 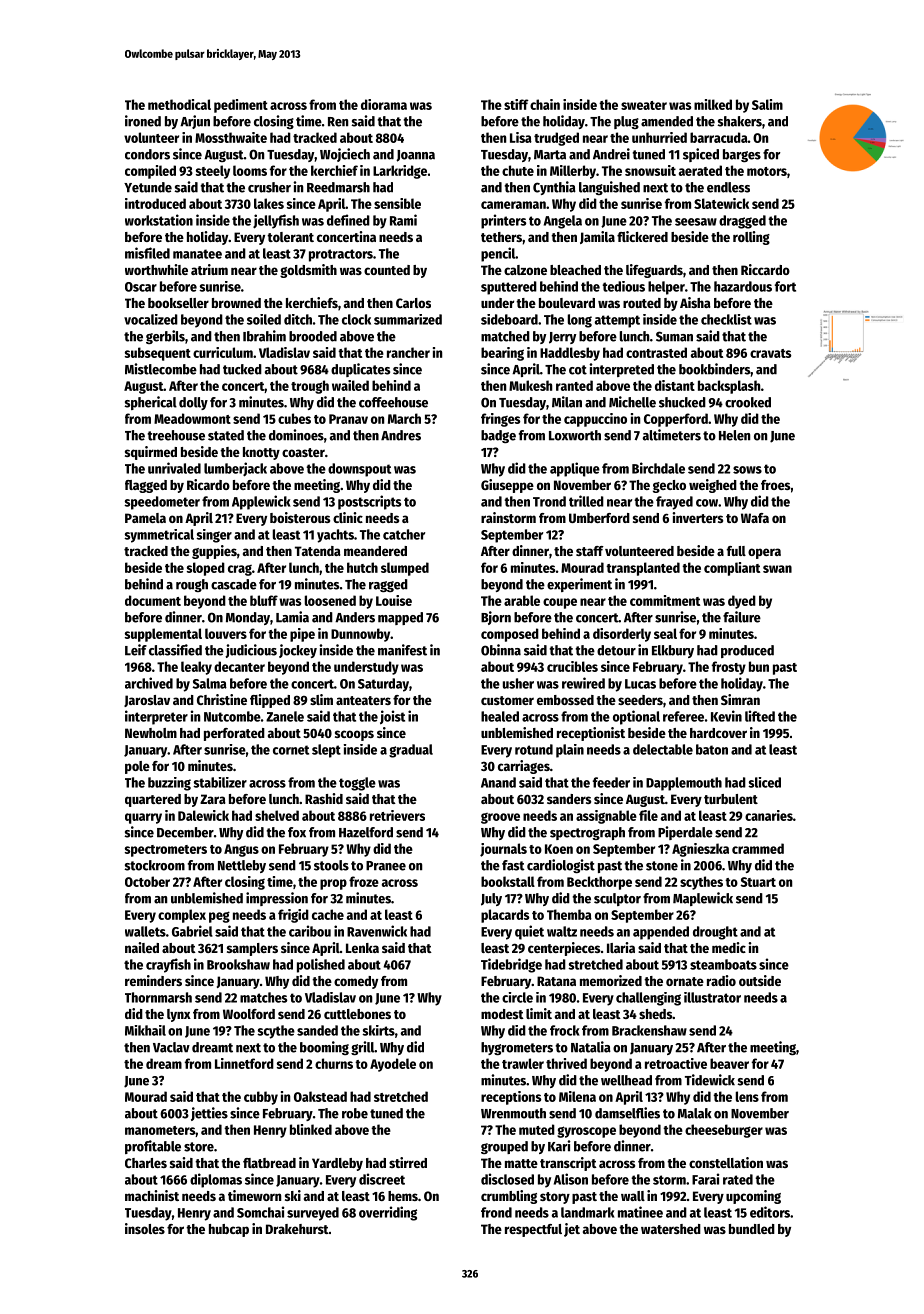 What do you see at coordinates (216, 1180) in the image?
I see `diplomas` at bounding box center [216, 1180].
